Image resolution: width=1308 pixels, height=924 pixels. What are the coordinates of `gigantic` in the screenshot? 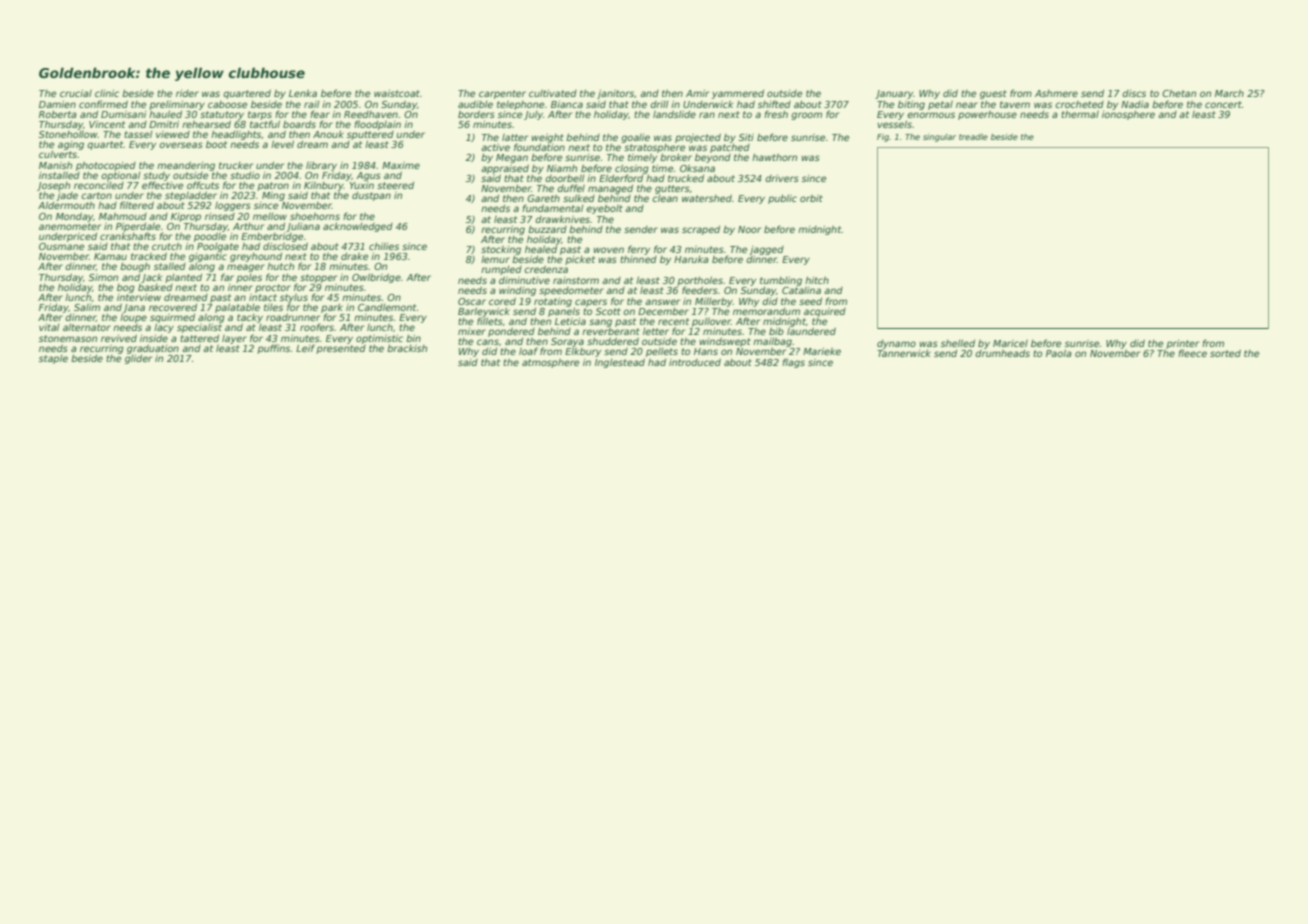 It's located at (208, 258).
